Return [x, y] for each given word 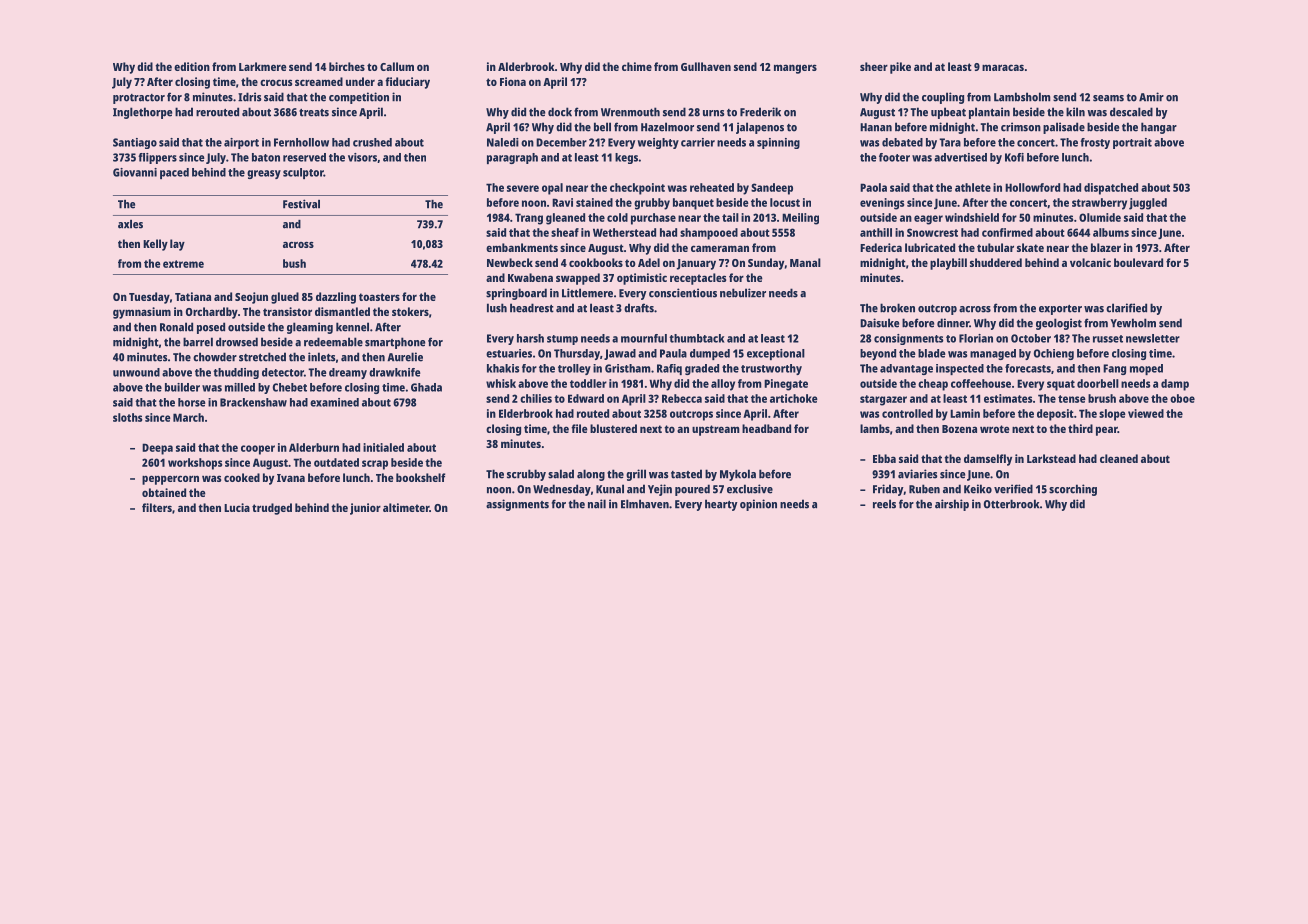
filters [157, 507]
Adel [649, 262]
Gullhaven [706, 66]
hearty [721, 505]
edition [192, 66]
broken [897, 308]
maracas [1003, 67]
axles [130, 224]
